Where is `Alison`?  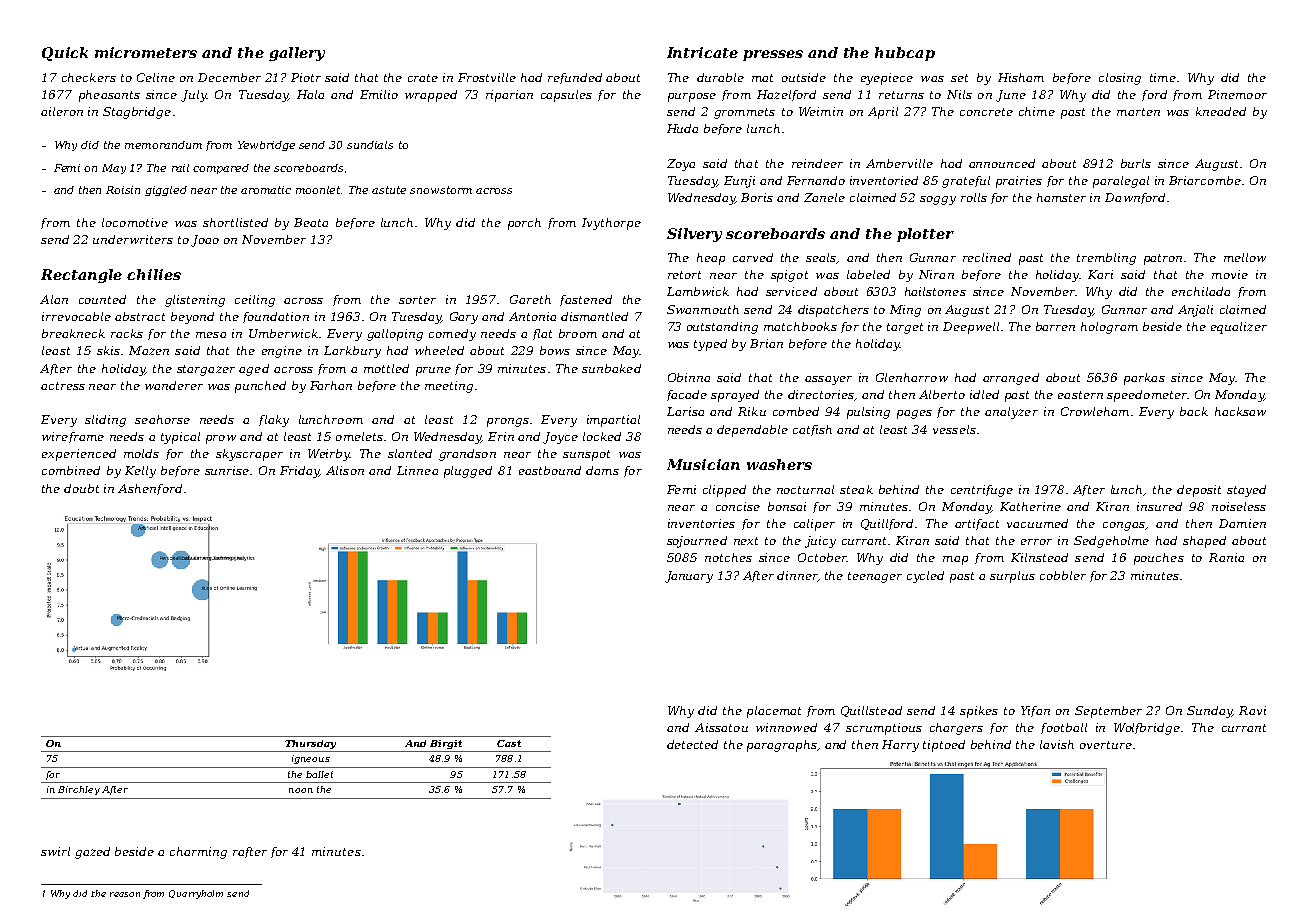 Alison is located at coordinates (345, 470).
